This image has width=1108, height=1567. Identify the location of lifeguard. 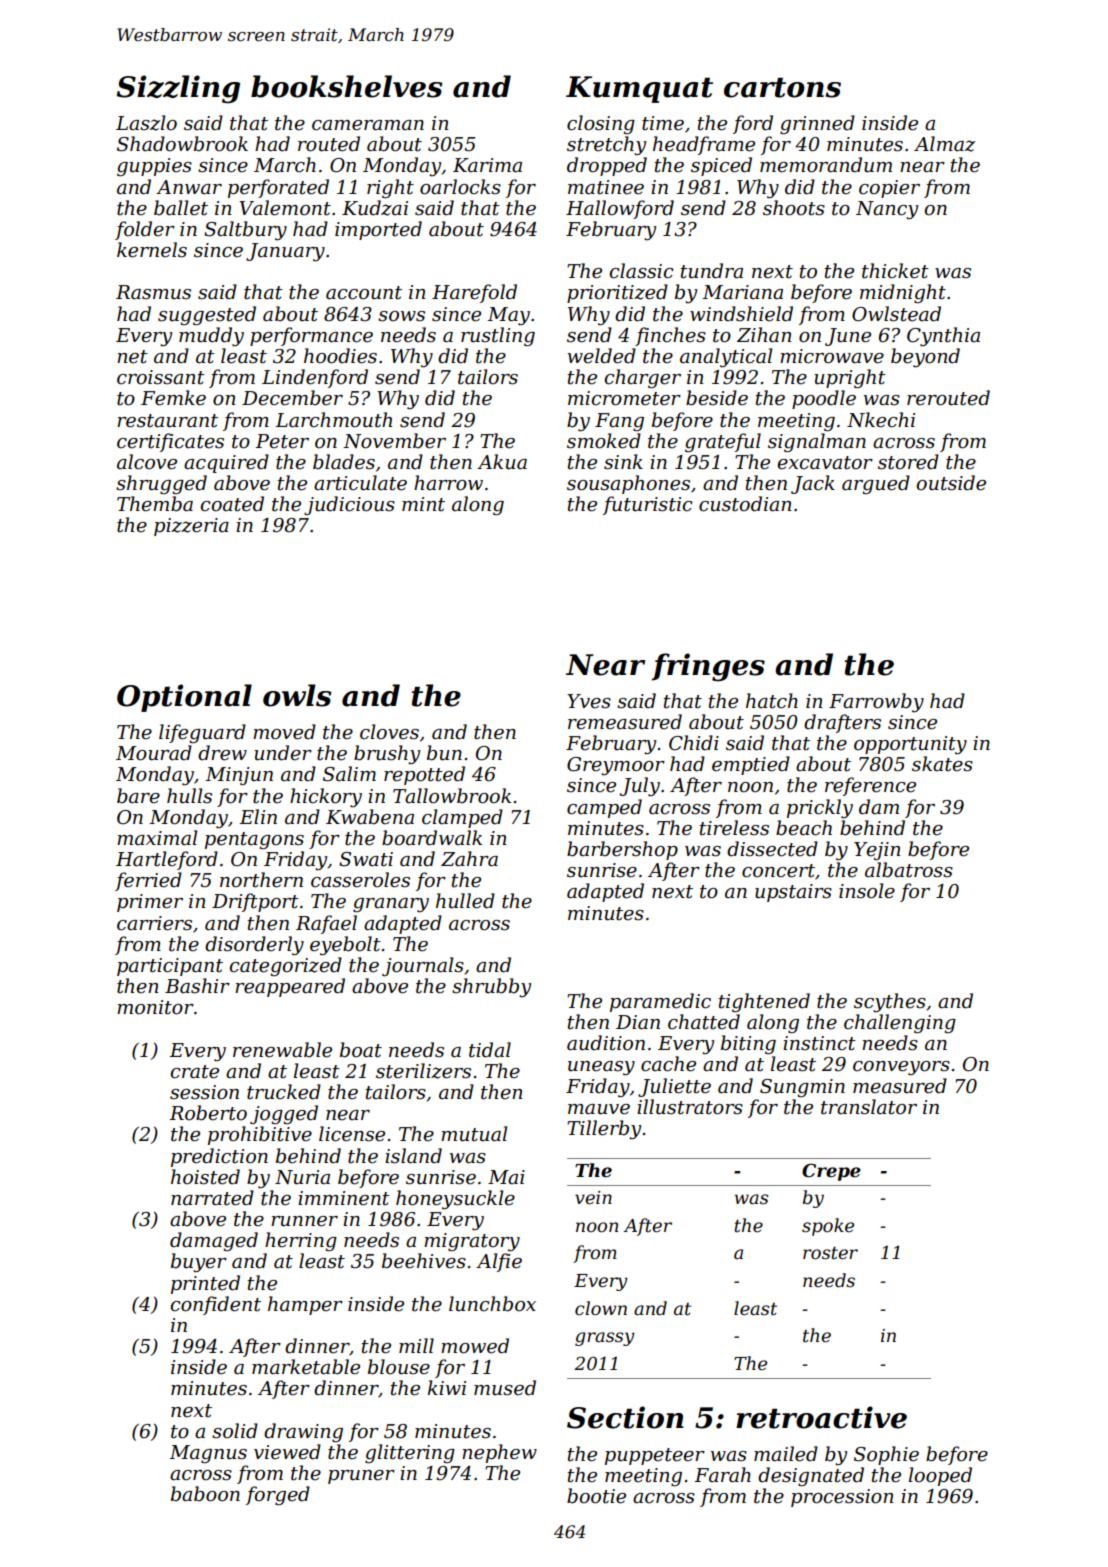
(202, 733).
